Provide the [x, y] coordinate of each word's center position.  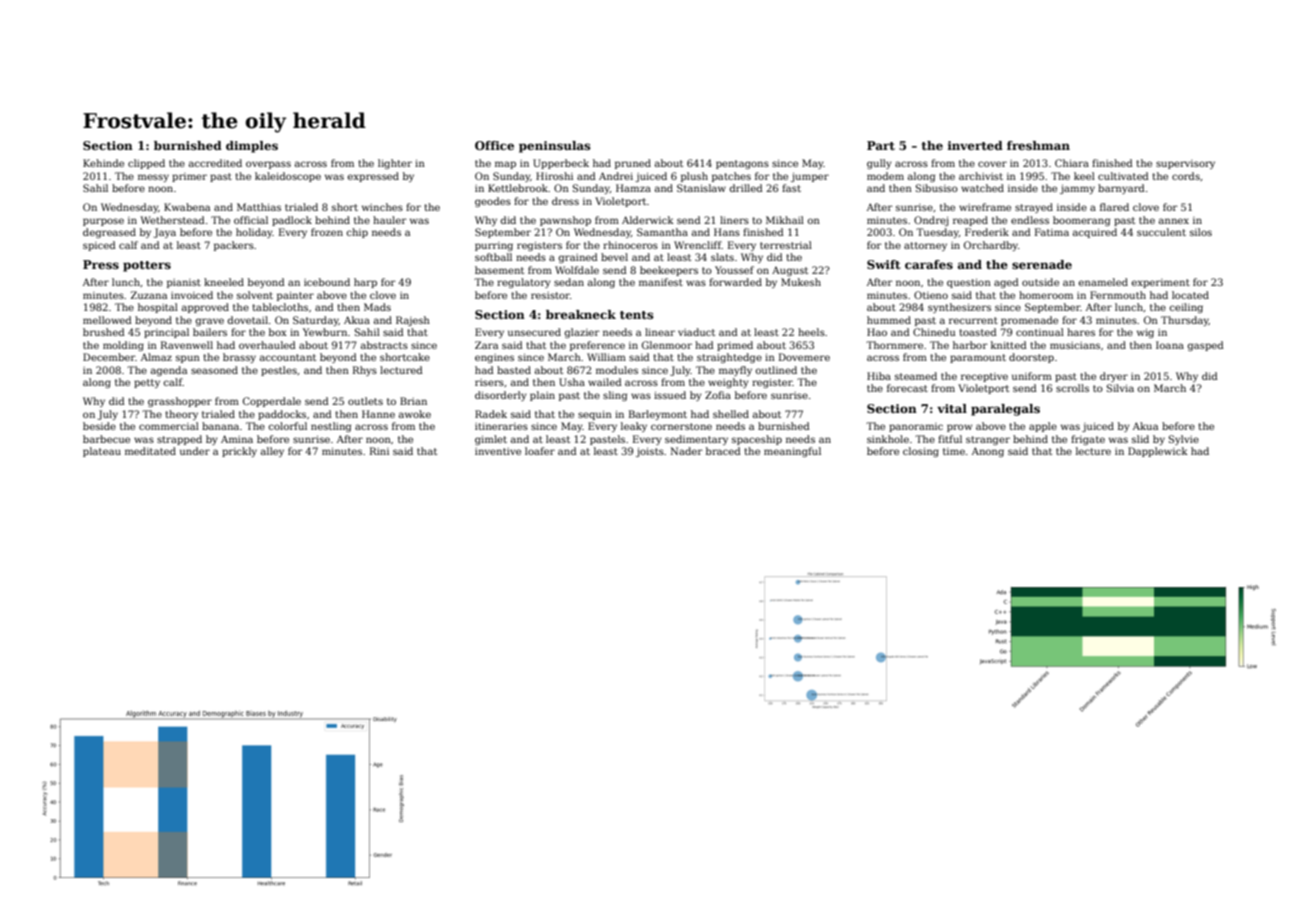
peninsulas [555, 147]
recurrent [973, 320]
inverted [975, 145]
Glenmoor [667, 345]
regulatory [524, 283]
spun [188, 359]
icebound [327, 282]
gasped [1205, 346]
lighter [395, 164]
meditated [150, 451]
